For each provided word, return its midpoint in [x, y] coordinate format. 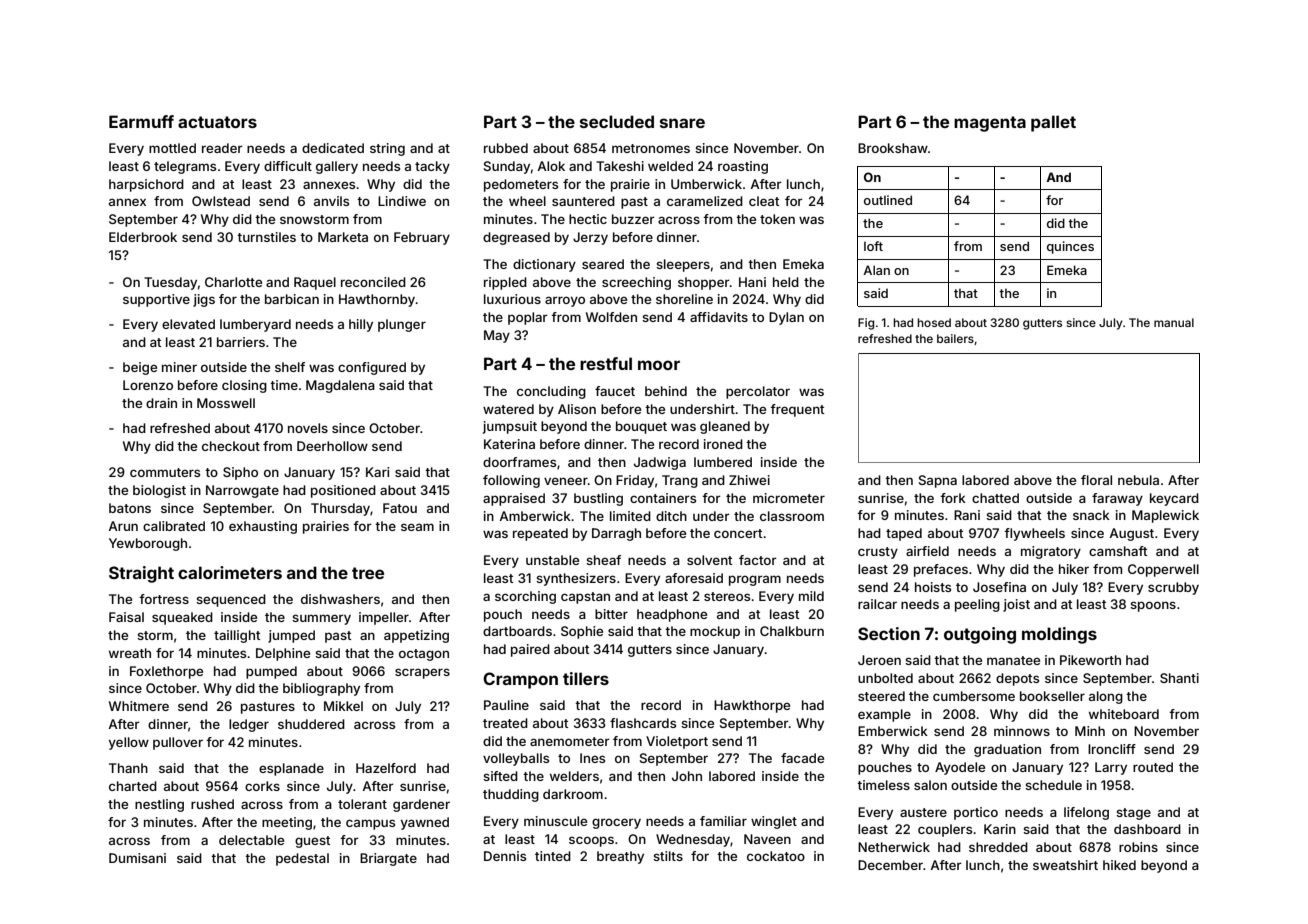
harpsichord [146, 185]
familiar [723, 821]
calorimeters [230, 572]
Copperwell [1163, 570]
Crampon [520, 680]
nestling [159, 805]
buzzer [633, 219]
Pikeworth [1090, 660]
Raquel [315, 283]
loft [873, 246]
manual [1174, 322]
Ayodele [960, 768]
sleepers [683, 265]
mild [811, 596]
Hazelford [386, 768]
